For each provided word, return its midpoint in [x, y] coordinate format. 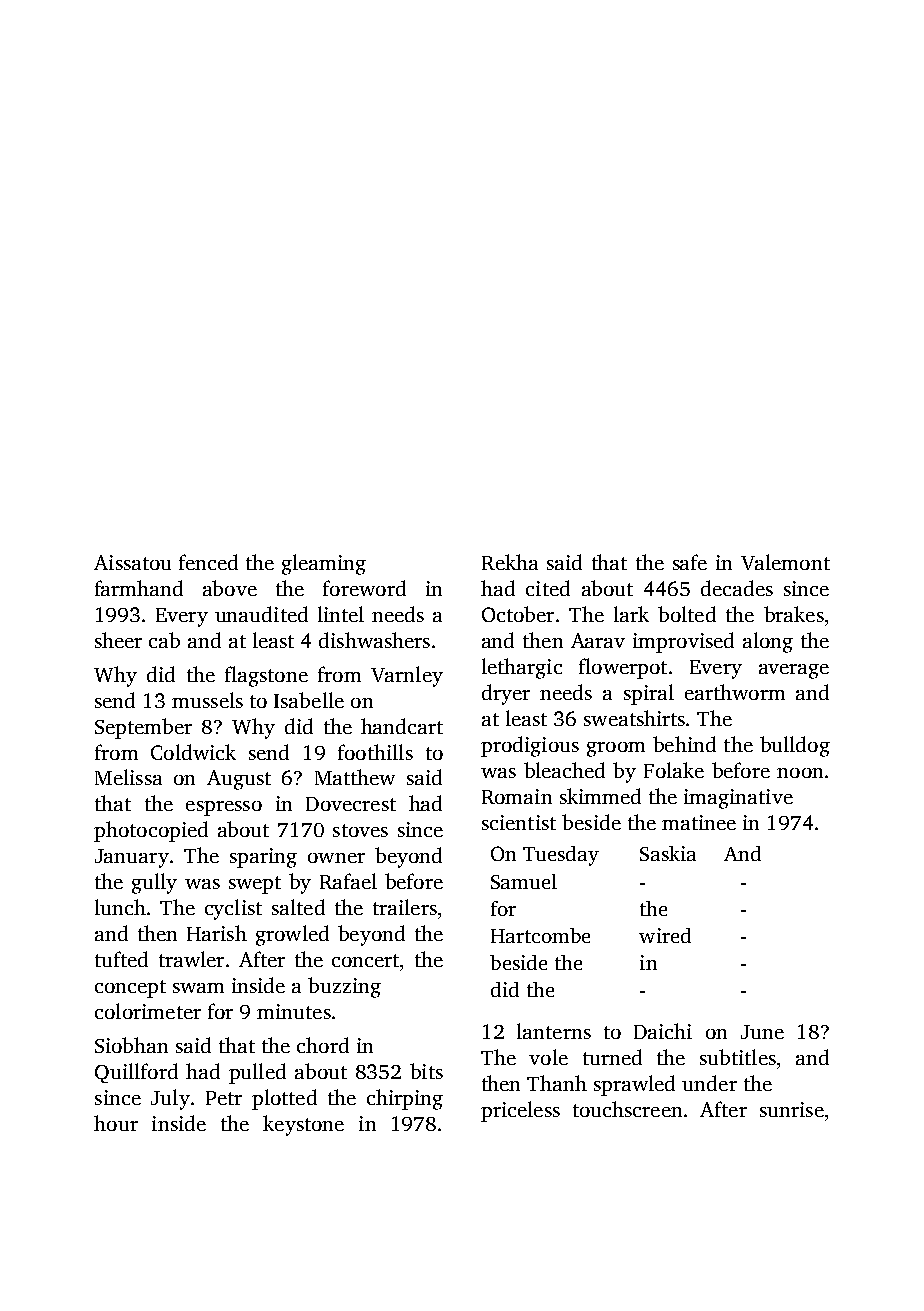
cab [164, 640]
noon [800, 773]
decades [737, 588]
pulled [257, 1073]
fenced [208, 562]
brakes [794, 614]
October [518, 614]
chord [323, 1045]
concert [365, 960]
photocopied [151, 831]
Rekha [510, 562]
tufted [121, 959]
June [762, 1032]
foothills [375, 752]
